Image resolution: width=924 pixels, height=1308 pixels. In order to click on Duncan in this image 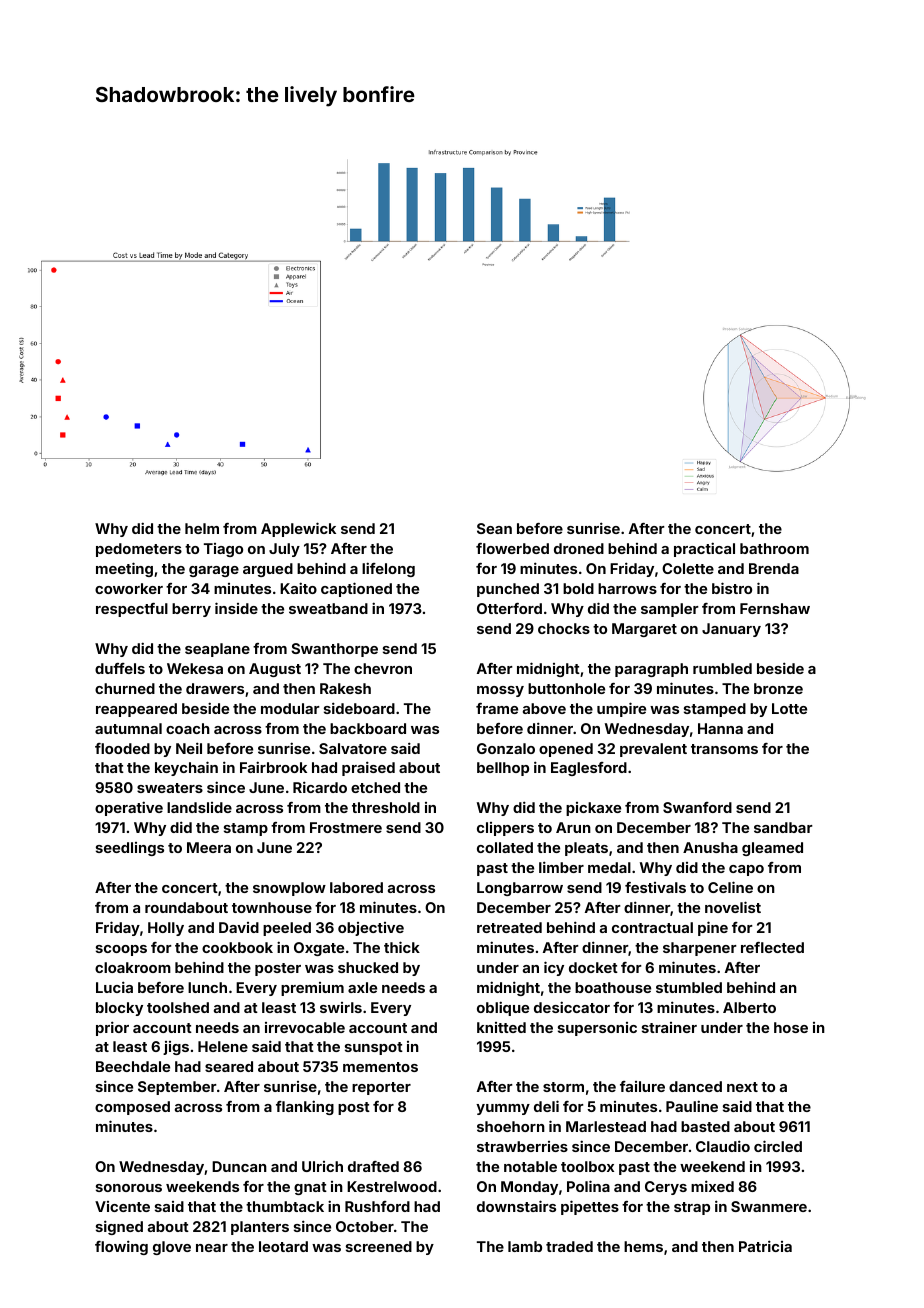, I will do `click(239, 1166)`.
